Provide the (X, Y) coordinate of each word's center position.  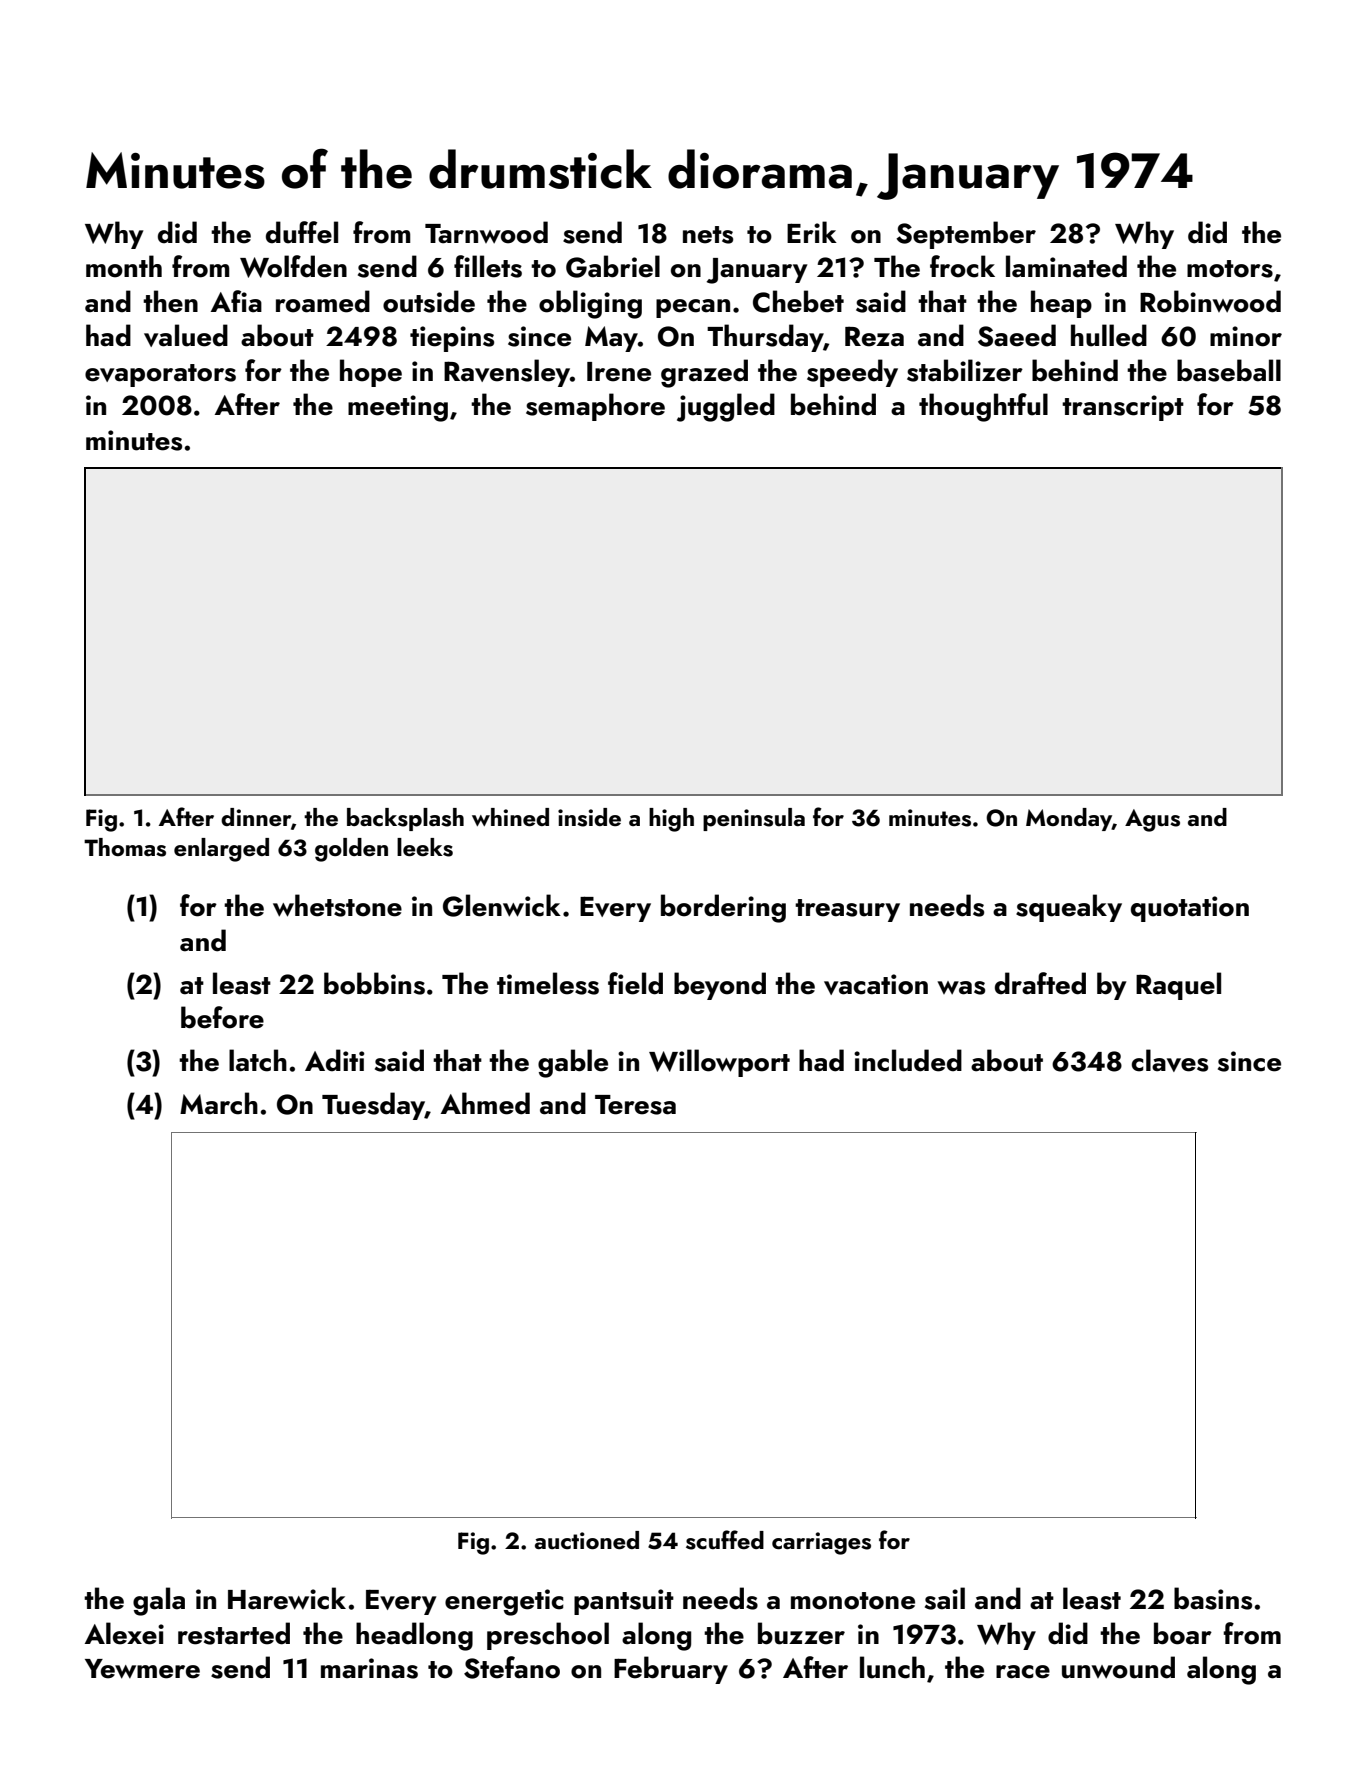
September (966, 235)
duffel (302, 232)
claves (1169, 1060)
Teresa (635, 1105)
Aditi (335, 1060)
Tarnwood (486, 232)
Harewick (287, 1598)
